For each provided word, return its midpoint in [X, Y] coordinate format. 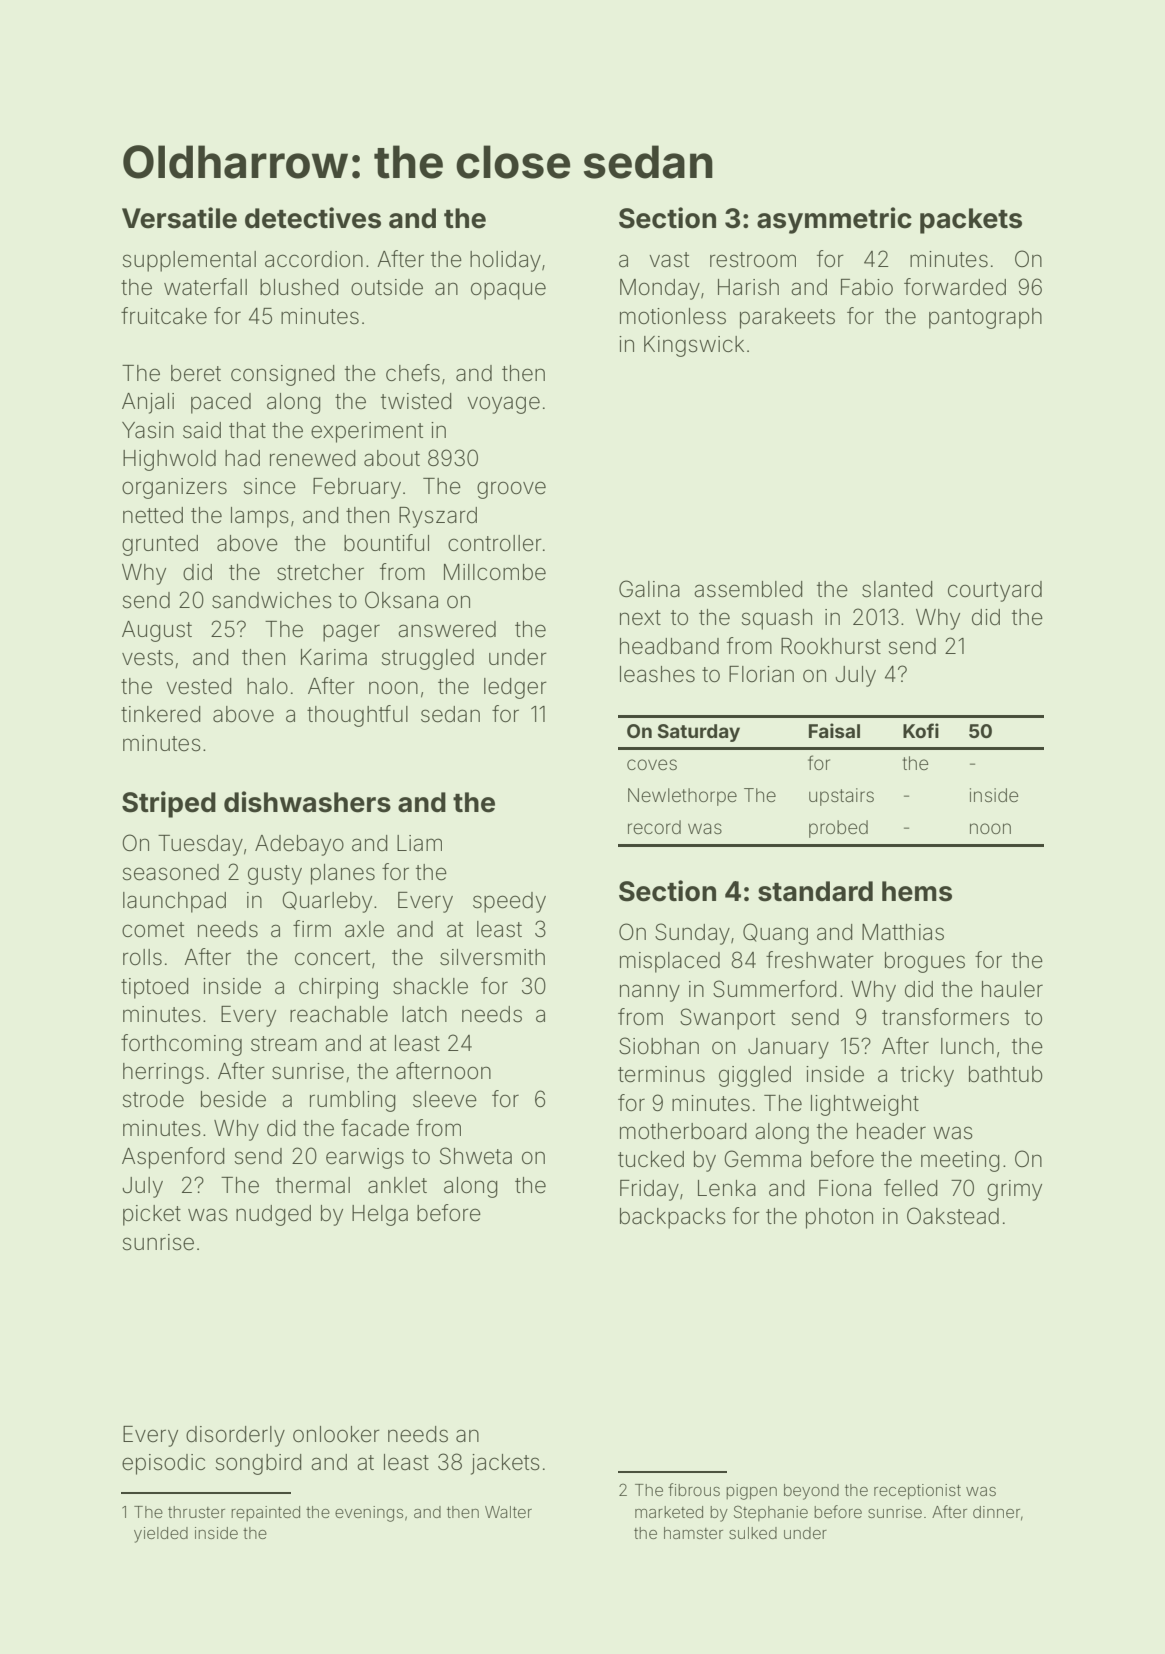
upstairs [841, 797]
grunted [160, 545]
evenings [369, 1514]
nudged [273, 1215]
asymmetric [834, 220]
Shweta [476, 1156]
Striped [169, 804]
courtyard [995, 591]
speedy [509, 902]
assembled [748, 589]
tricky [927, 1076]
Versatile [179, 218]
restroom [753, 260]
